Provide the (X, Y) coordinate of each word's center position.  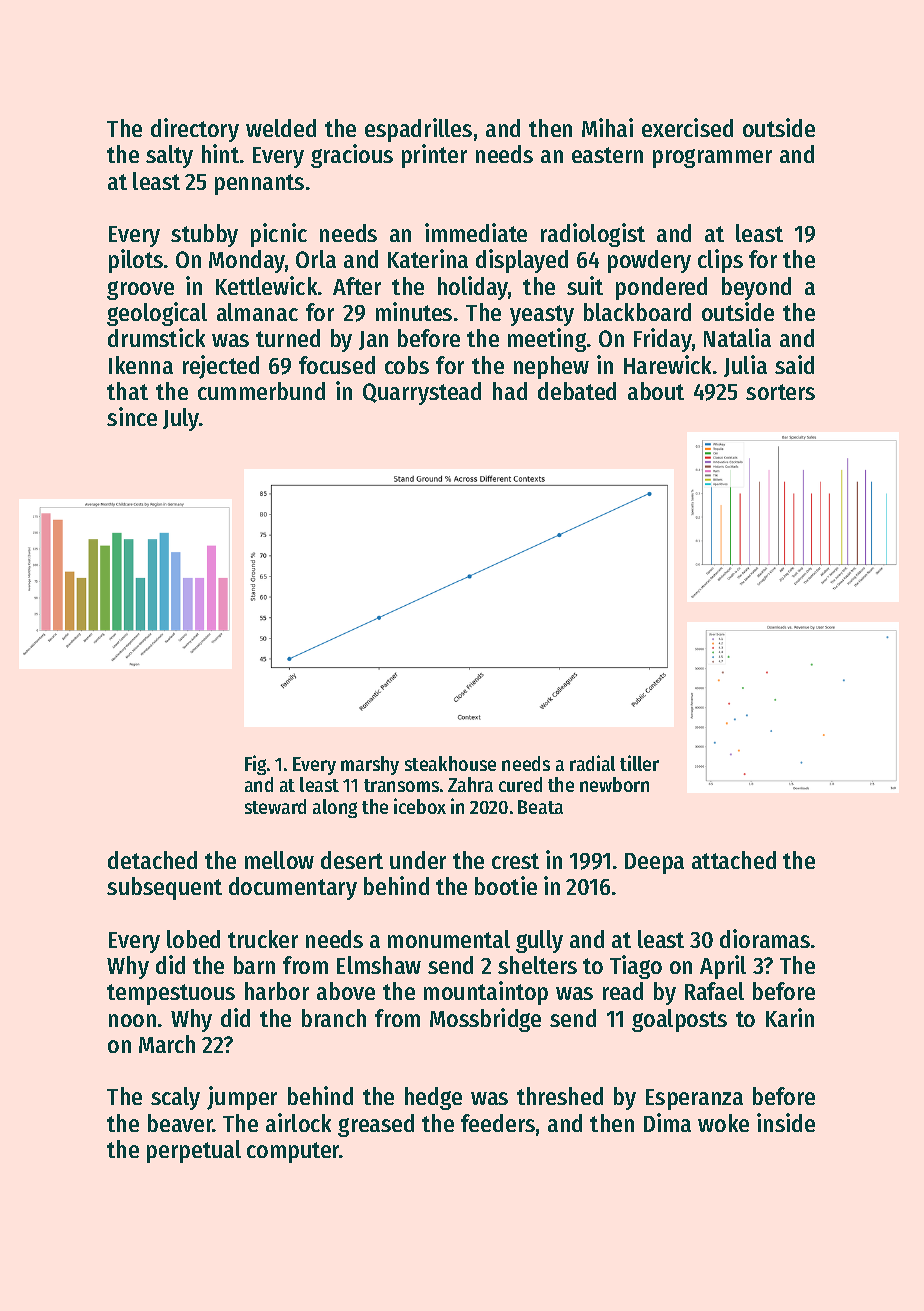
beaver (180, 1123)
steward (275, 806)
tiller (639, 763)
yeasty (542, 315)
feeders (498, 1123)
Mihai (607, 127)
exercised (687, 127)
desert (352, 860)
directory (195, 130)
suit (585, 285)
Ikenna (141, 365)
